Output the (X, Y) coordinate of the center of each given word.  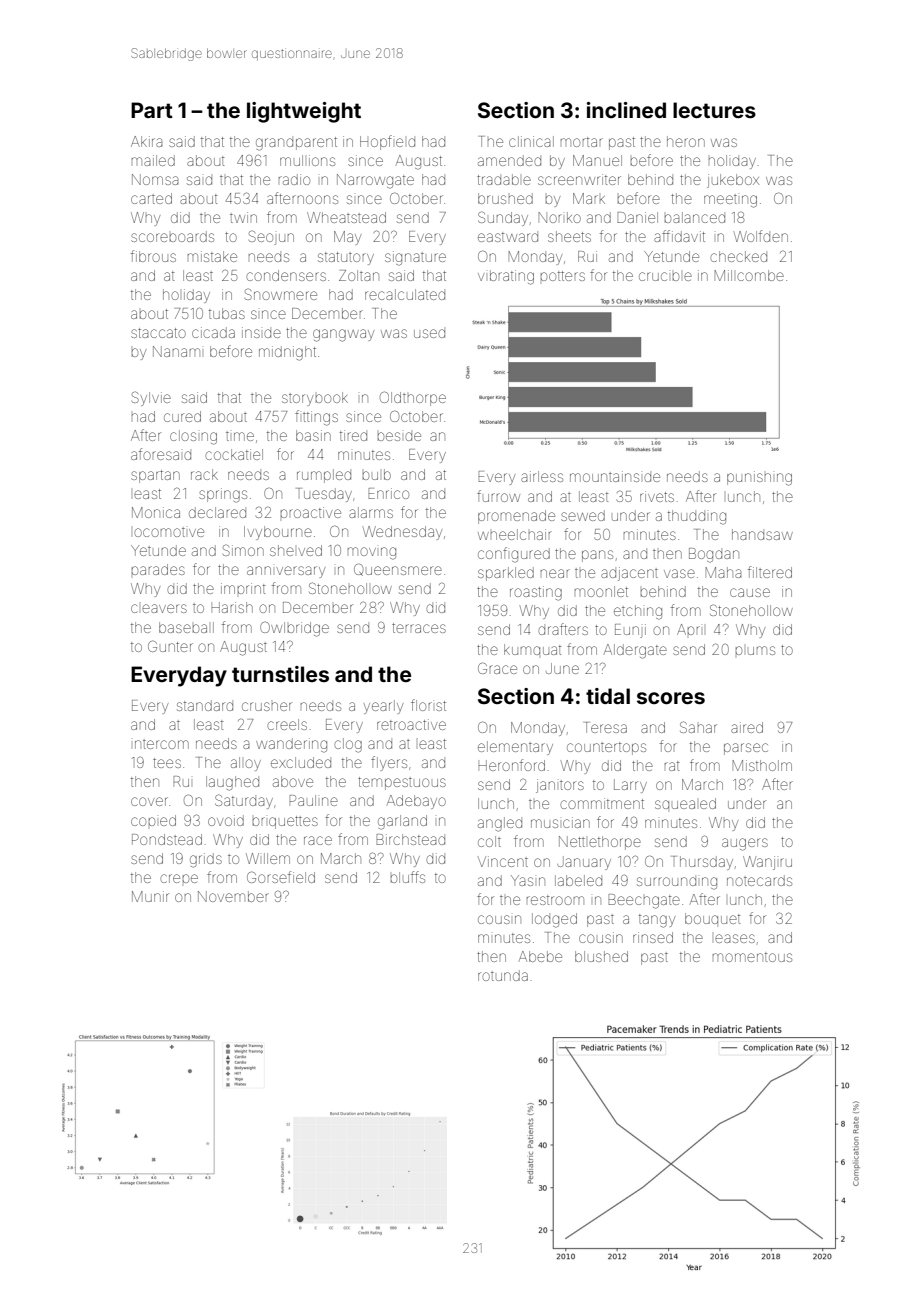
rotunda (503, 975)
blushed (601, 956)
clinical (531, 141)
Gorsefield (281, 877)
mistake (212, 256)
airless (542, 476)
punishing (759, 478)
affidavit (679, 236)
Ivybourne (278, 533)
